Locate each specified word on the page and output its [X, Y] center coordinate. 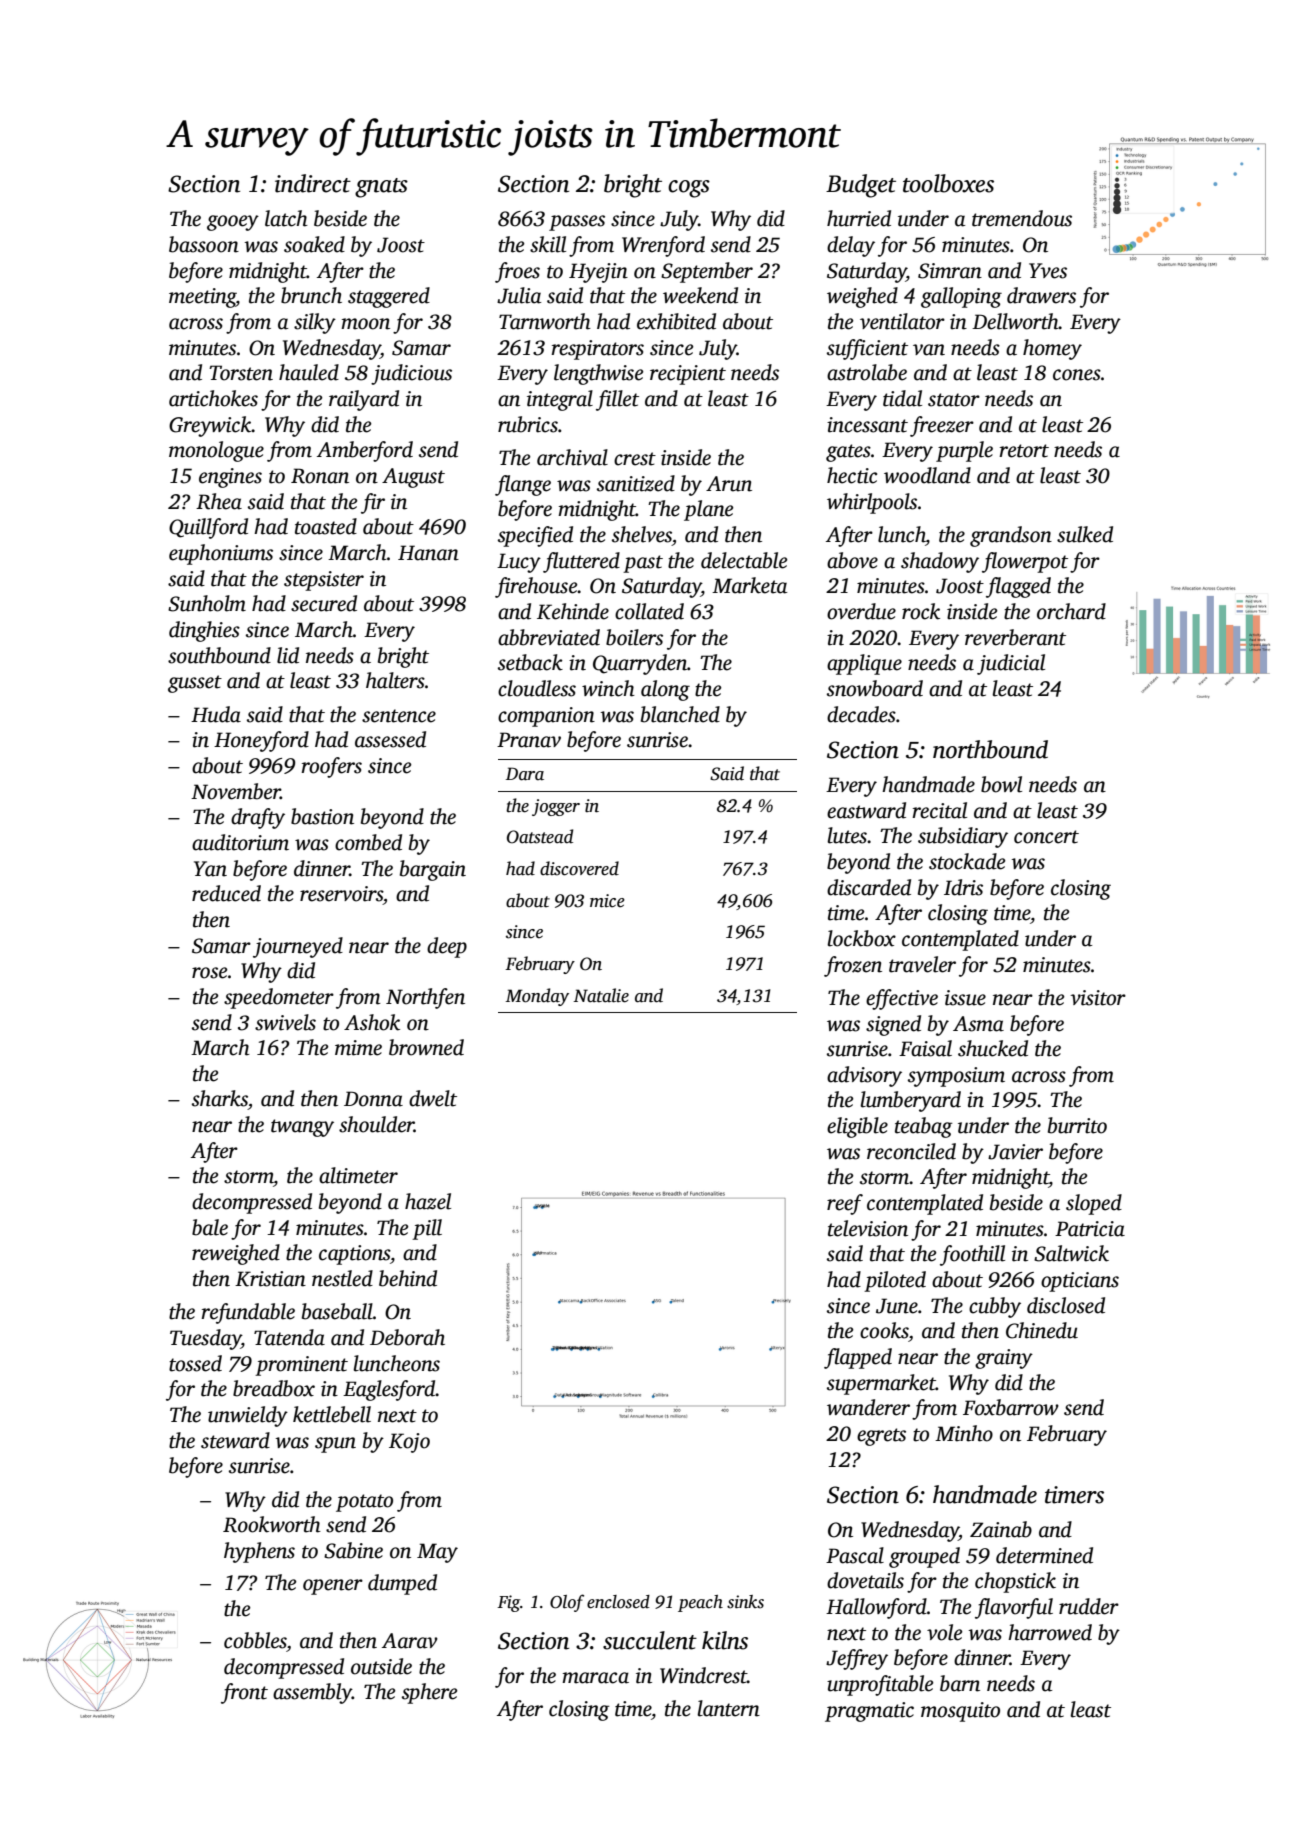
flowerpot [1025, 562]
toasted [326, 526]
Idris [963, 887]
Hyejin [598, 273]
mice [607, 901]
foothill [972, 1255]
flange [523, 485]
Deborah [407, 1337]
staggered [389, 297]
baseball [337, 1311]
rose [209, 973]
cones [1077, 375]
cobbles [255, 1640]
